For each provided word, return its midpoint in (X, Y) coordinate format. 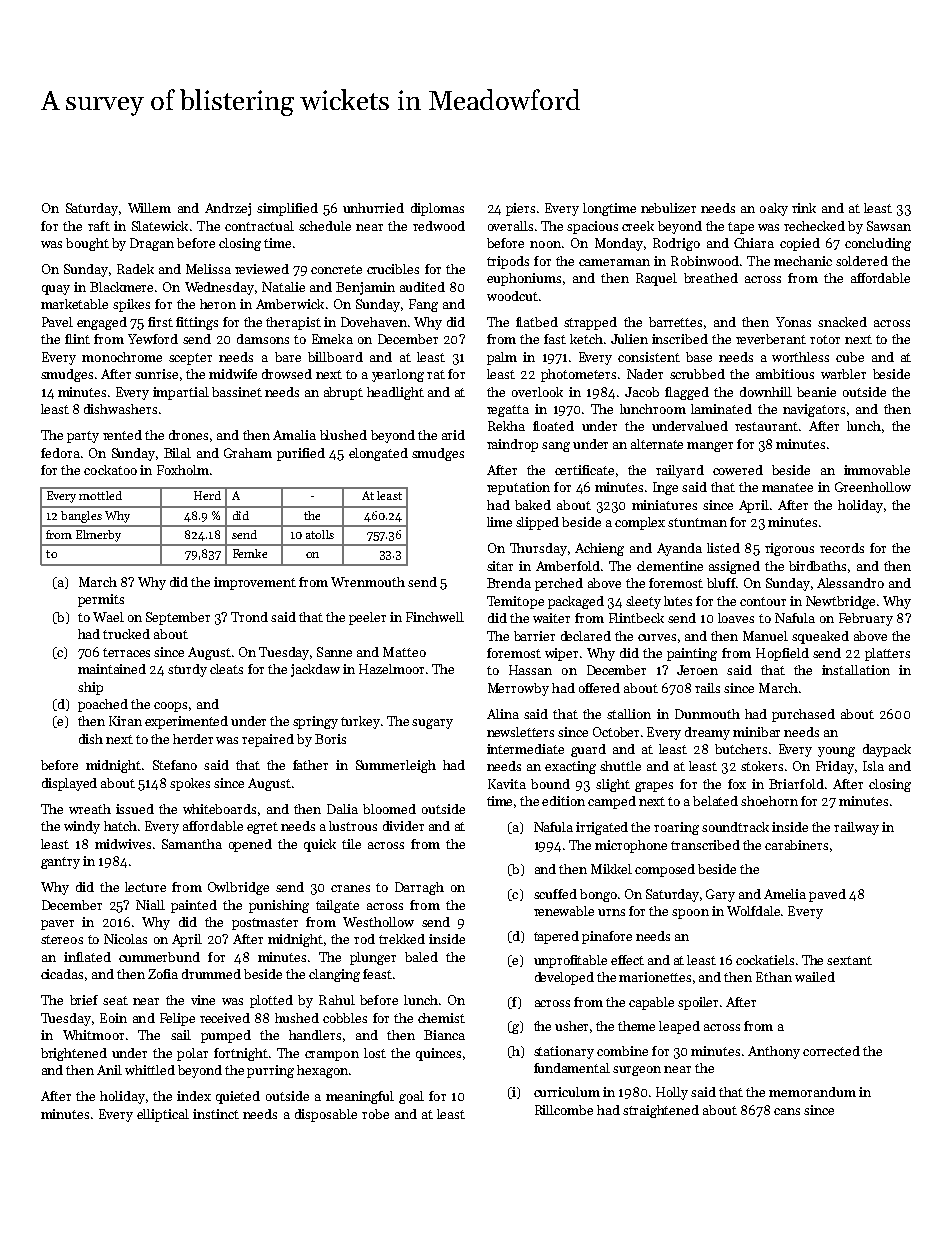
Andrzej (228, 209)
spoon (690, 914)
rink (804, 208)
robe (375, 1114)
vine (203, 1000)
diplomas (437, 209)
